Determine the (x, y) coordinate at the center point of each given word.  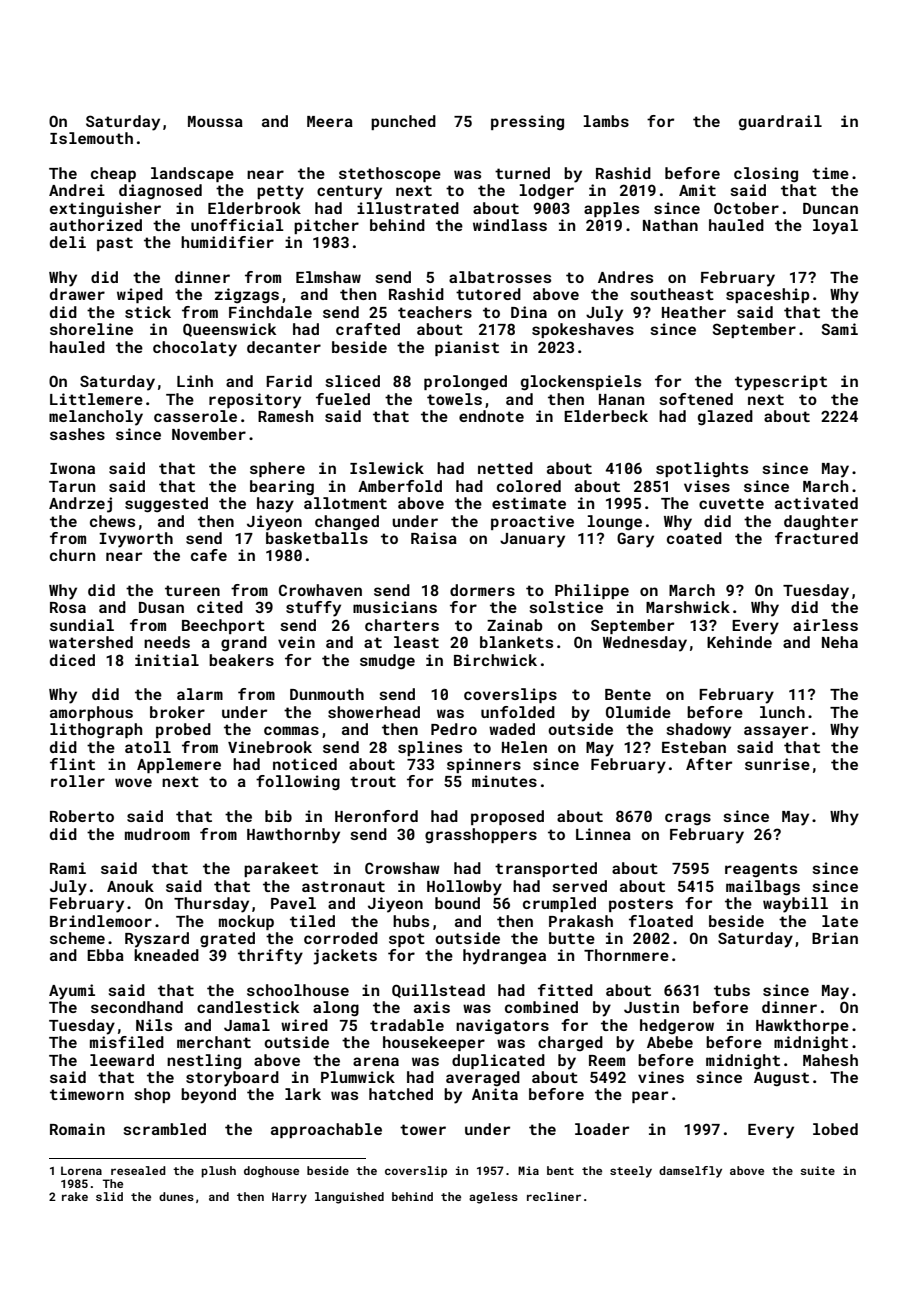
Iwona (72, 468)
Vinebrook (270, 747)
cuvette (731, 503)
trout (373, 781)
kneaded (166, 955)
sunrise (777, 764)
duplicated (498, 1061)
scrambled (164, 1129)
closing (766, 175)
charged (570, 1044)
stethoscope (390, 174)
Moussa (215, 121)
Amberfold (400, 486)
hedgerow (677, 1027)
